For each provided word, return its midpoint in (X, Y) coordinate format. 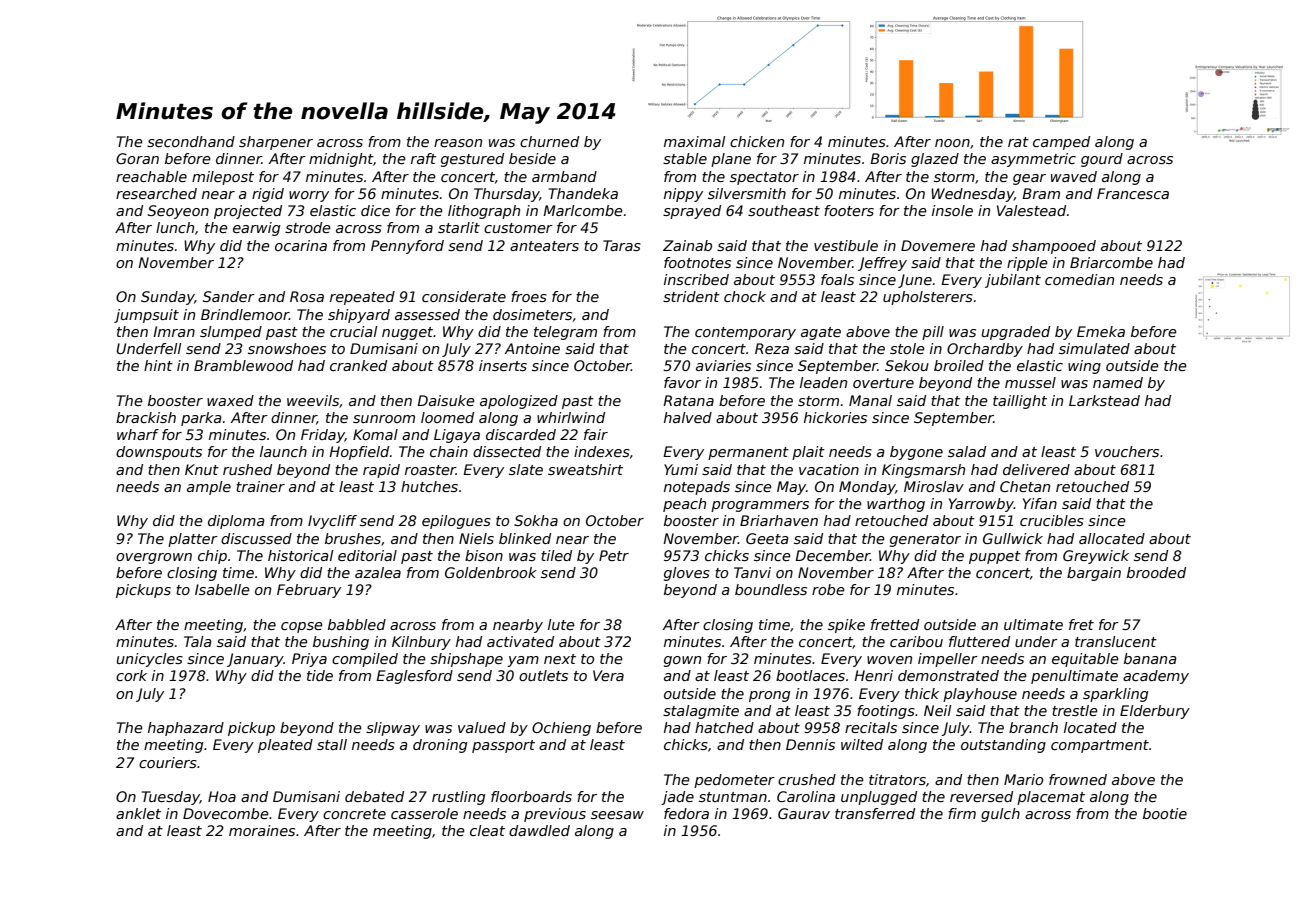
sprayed (692, 212)
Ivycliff (332, 522)
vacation (829, 469)
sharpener (276, 143)
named (1118, 382)
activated (520, 641)
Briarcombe (1111, 262)
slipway (393, 729)
